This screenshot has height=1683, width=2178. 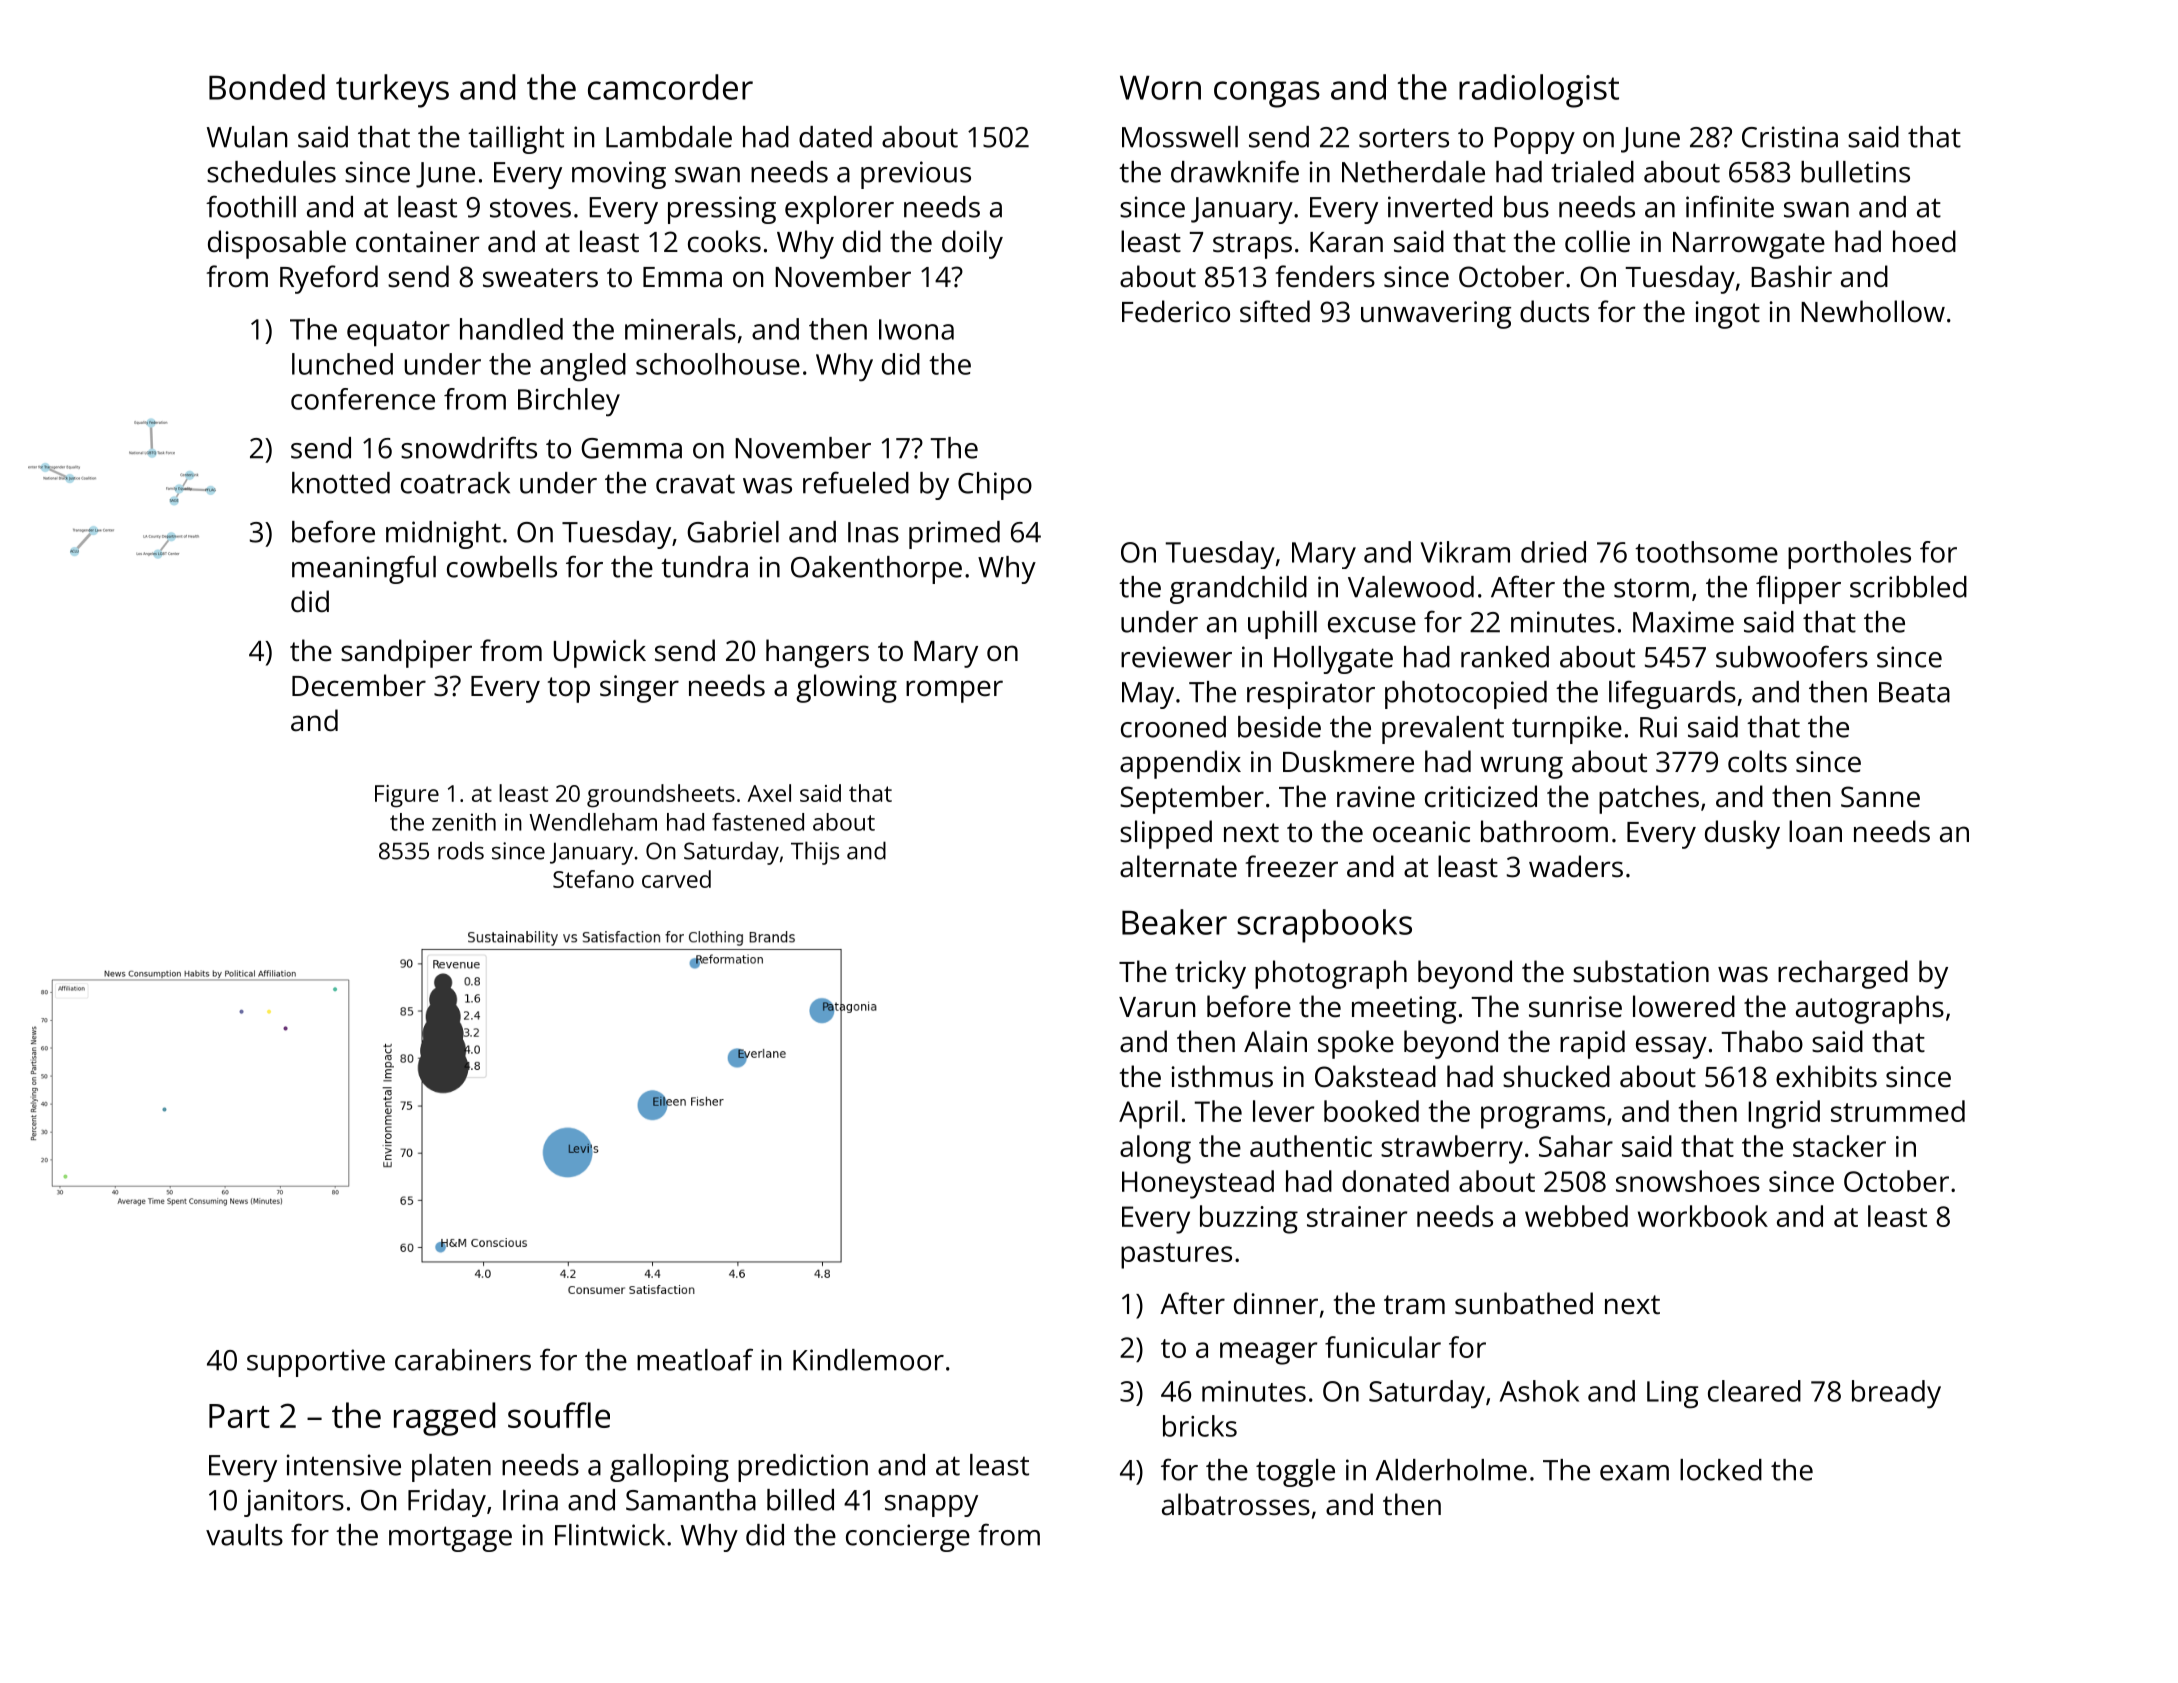 What do you see at coordinates (461, 850) in the screenshot?
I see `rods` at bounding box center [461, 850].
